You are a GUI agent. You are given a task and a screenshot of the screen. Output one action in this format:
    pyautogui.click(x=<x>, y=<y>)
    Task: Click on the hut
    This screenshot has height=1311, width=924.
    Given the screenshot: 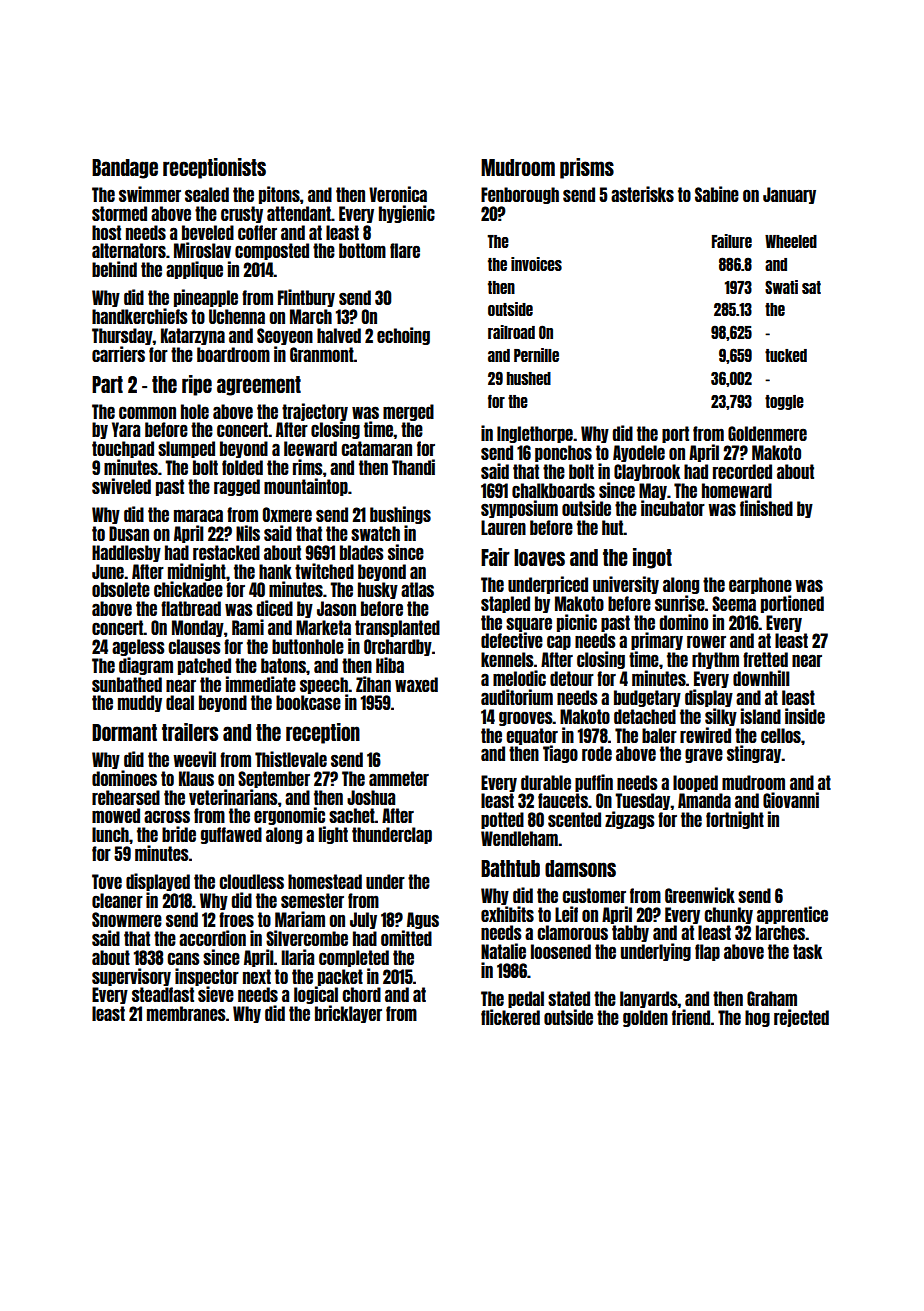 What is the action you would take?
    pyautogui.click(x=613, y=527)
